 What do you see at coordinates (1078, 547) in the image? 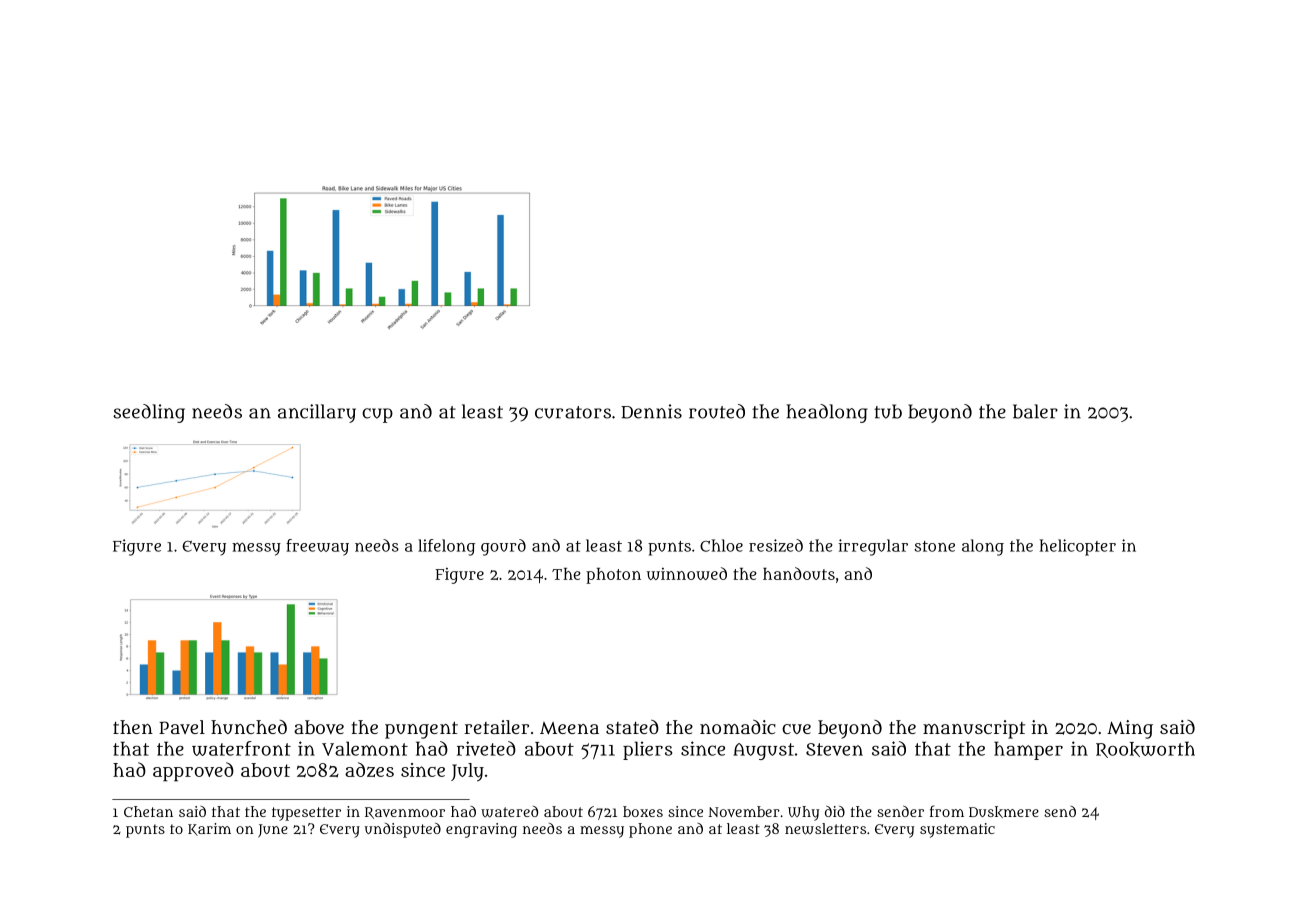
I see `helicopter` at bounding box center [1078, 547].
